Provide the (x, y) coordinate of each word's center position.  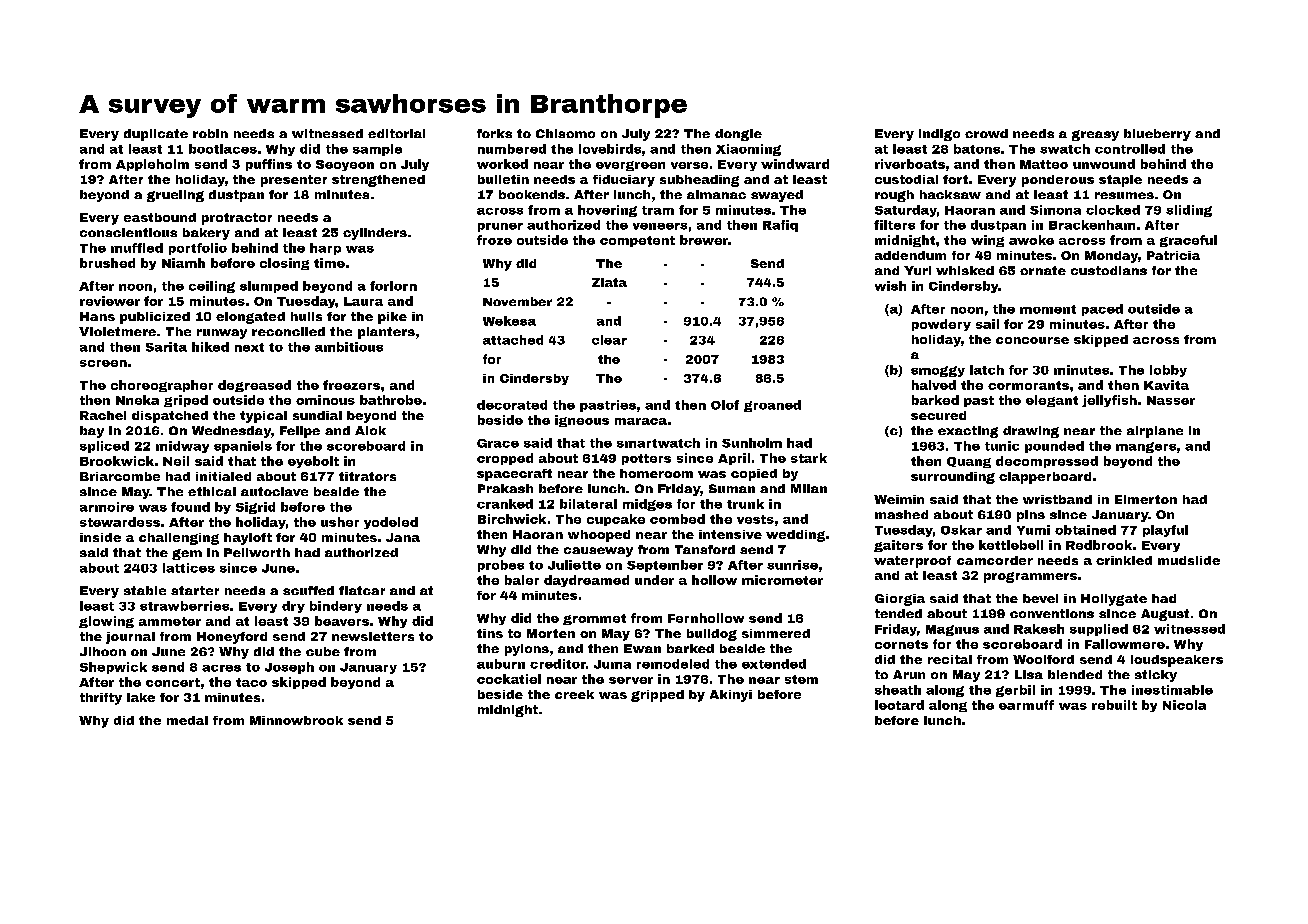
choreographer (162, 386)
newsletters (373, 636)
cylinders (375, 234)
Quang (969, 462)
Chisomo (565, 133)
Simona (1055, 210)
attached (513, 340)
